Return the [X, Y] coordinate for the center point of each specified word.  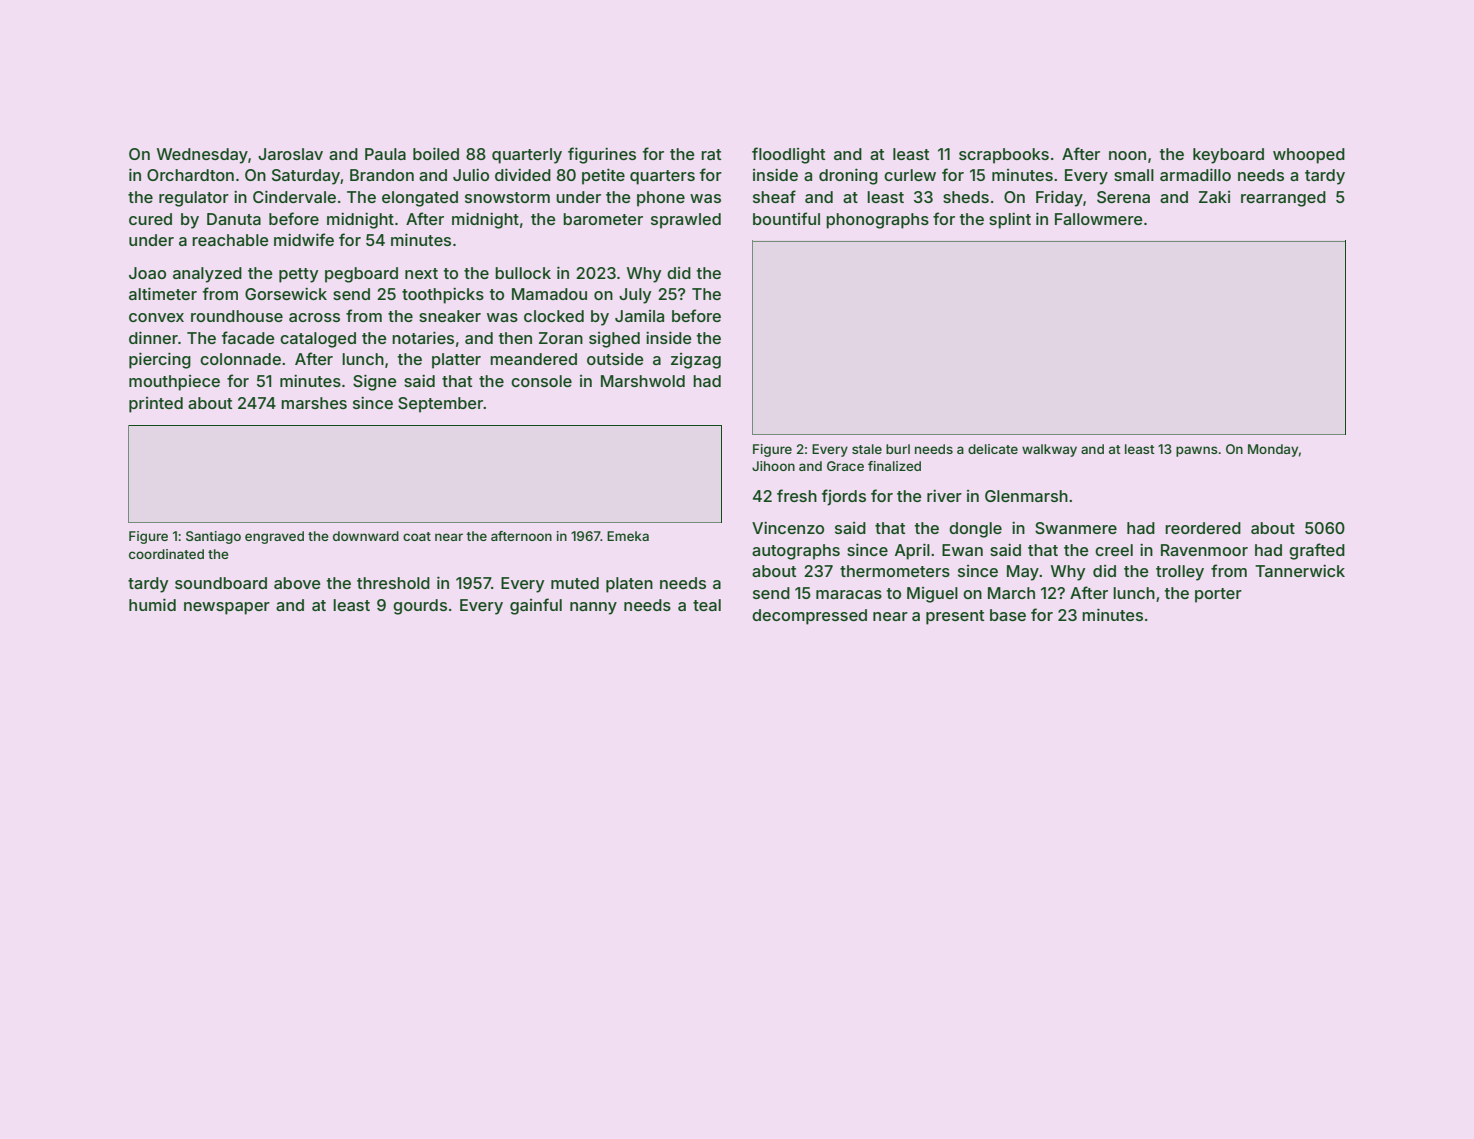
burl [898, 449]
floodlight [788, 155]
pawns [1197, 451]
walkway [1049, 450]
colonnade [240, 359]
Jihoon [773, 466]
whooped [1309, 156]
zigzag [696, 361]
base [1008, 615]
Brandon [382, 175]
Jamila [639, 316]
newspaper [227, 608]
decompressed [809, 617]
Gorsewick [286, 294]
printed [156, 405]
